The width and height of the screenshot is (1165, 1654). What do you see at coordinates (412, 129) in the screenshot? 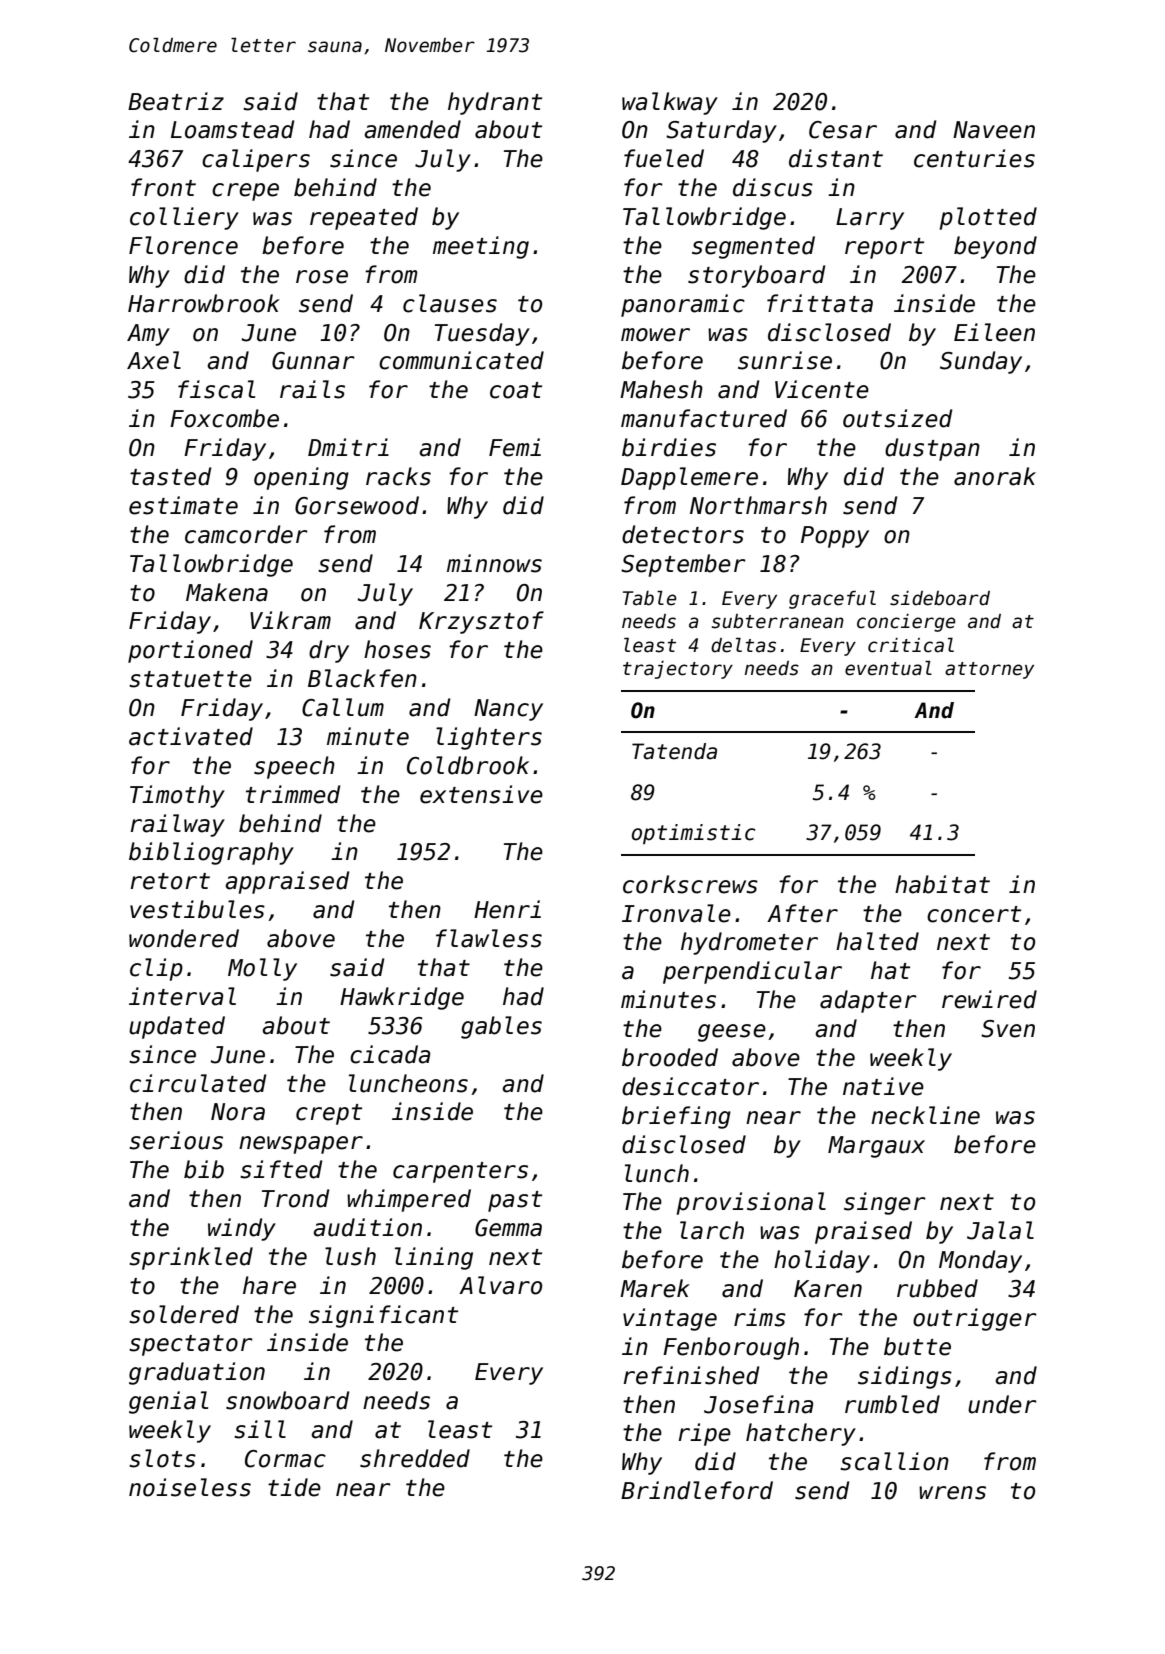
I see `amended` at bounding box center [412, 129].
